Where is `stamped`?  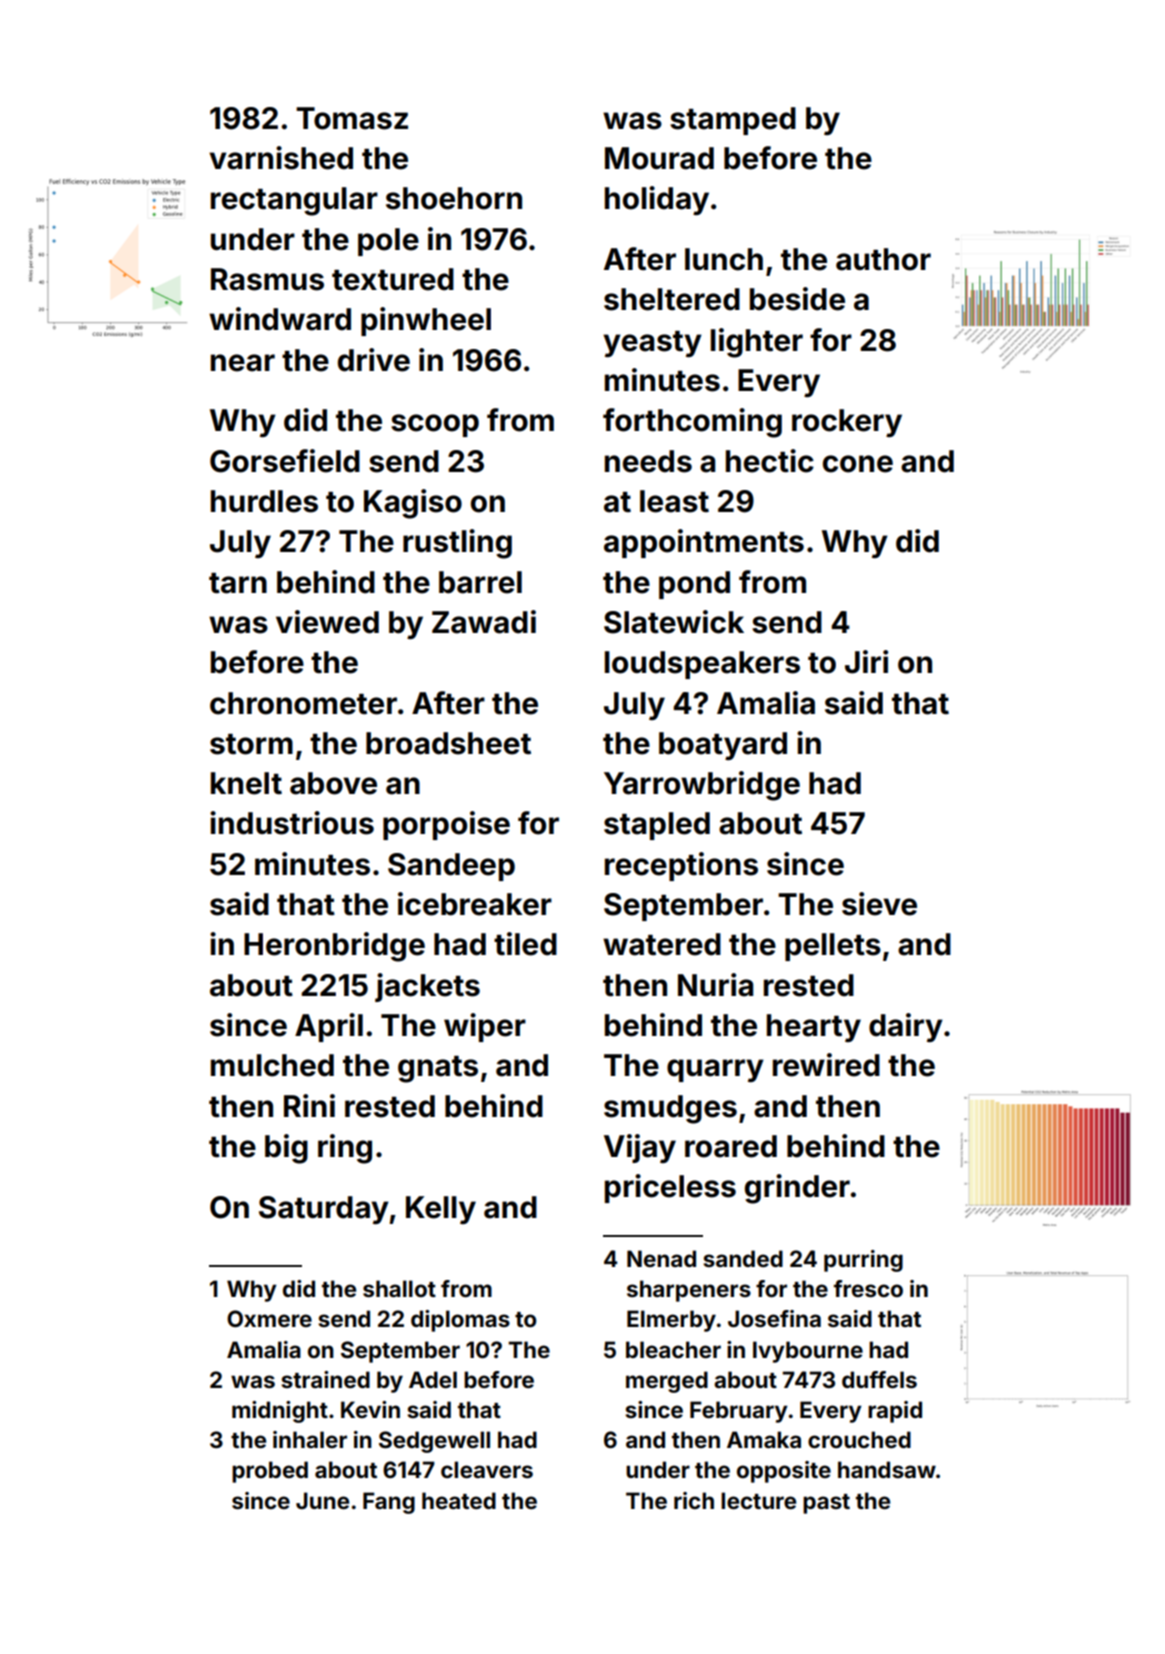 stamped is located at coordinates (733, 121).
